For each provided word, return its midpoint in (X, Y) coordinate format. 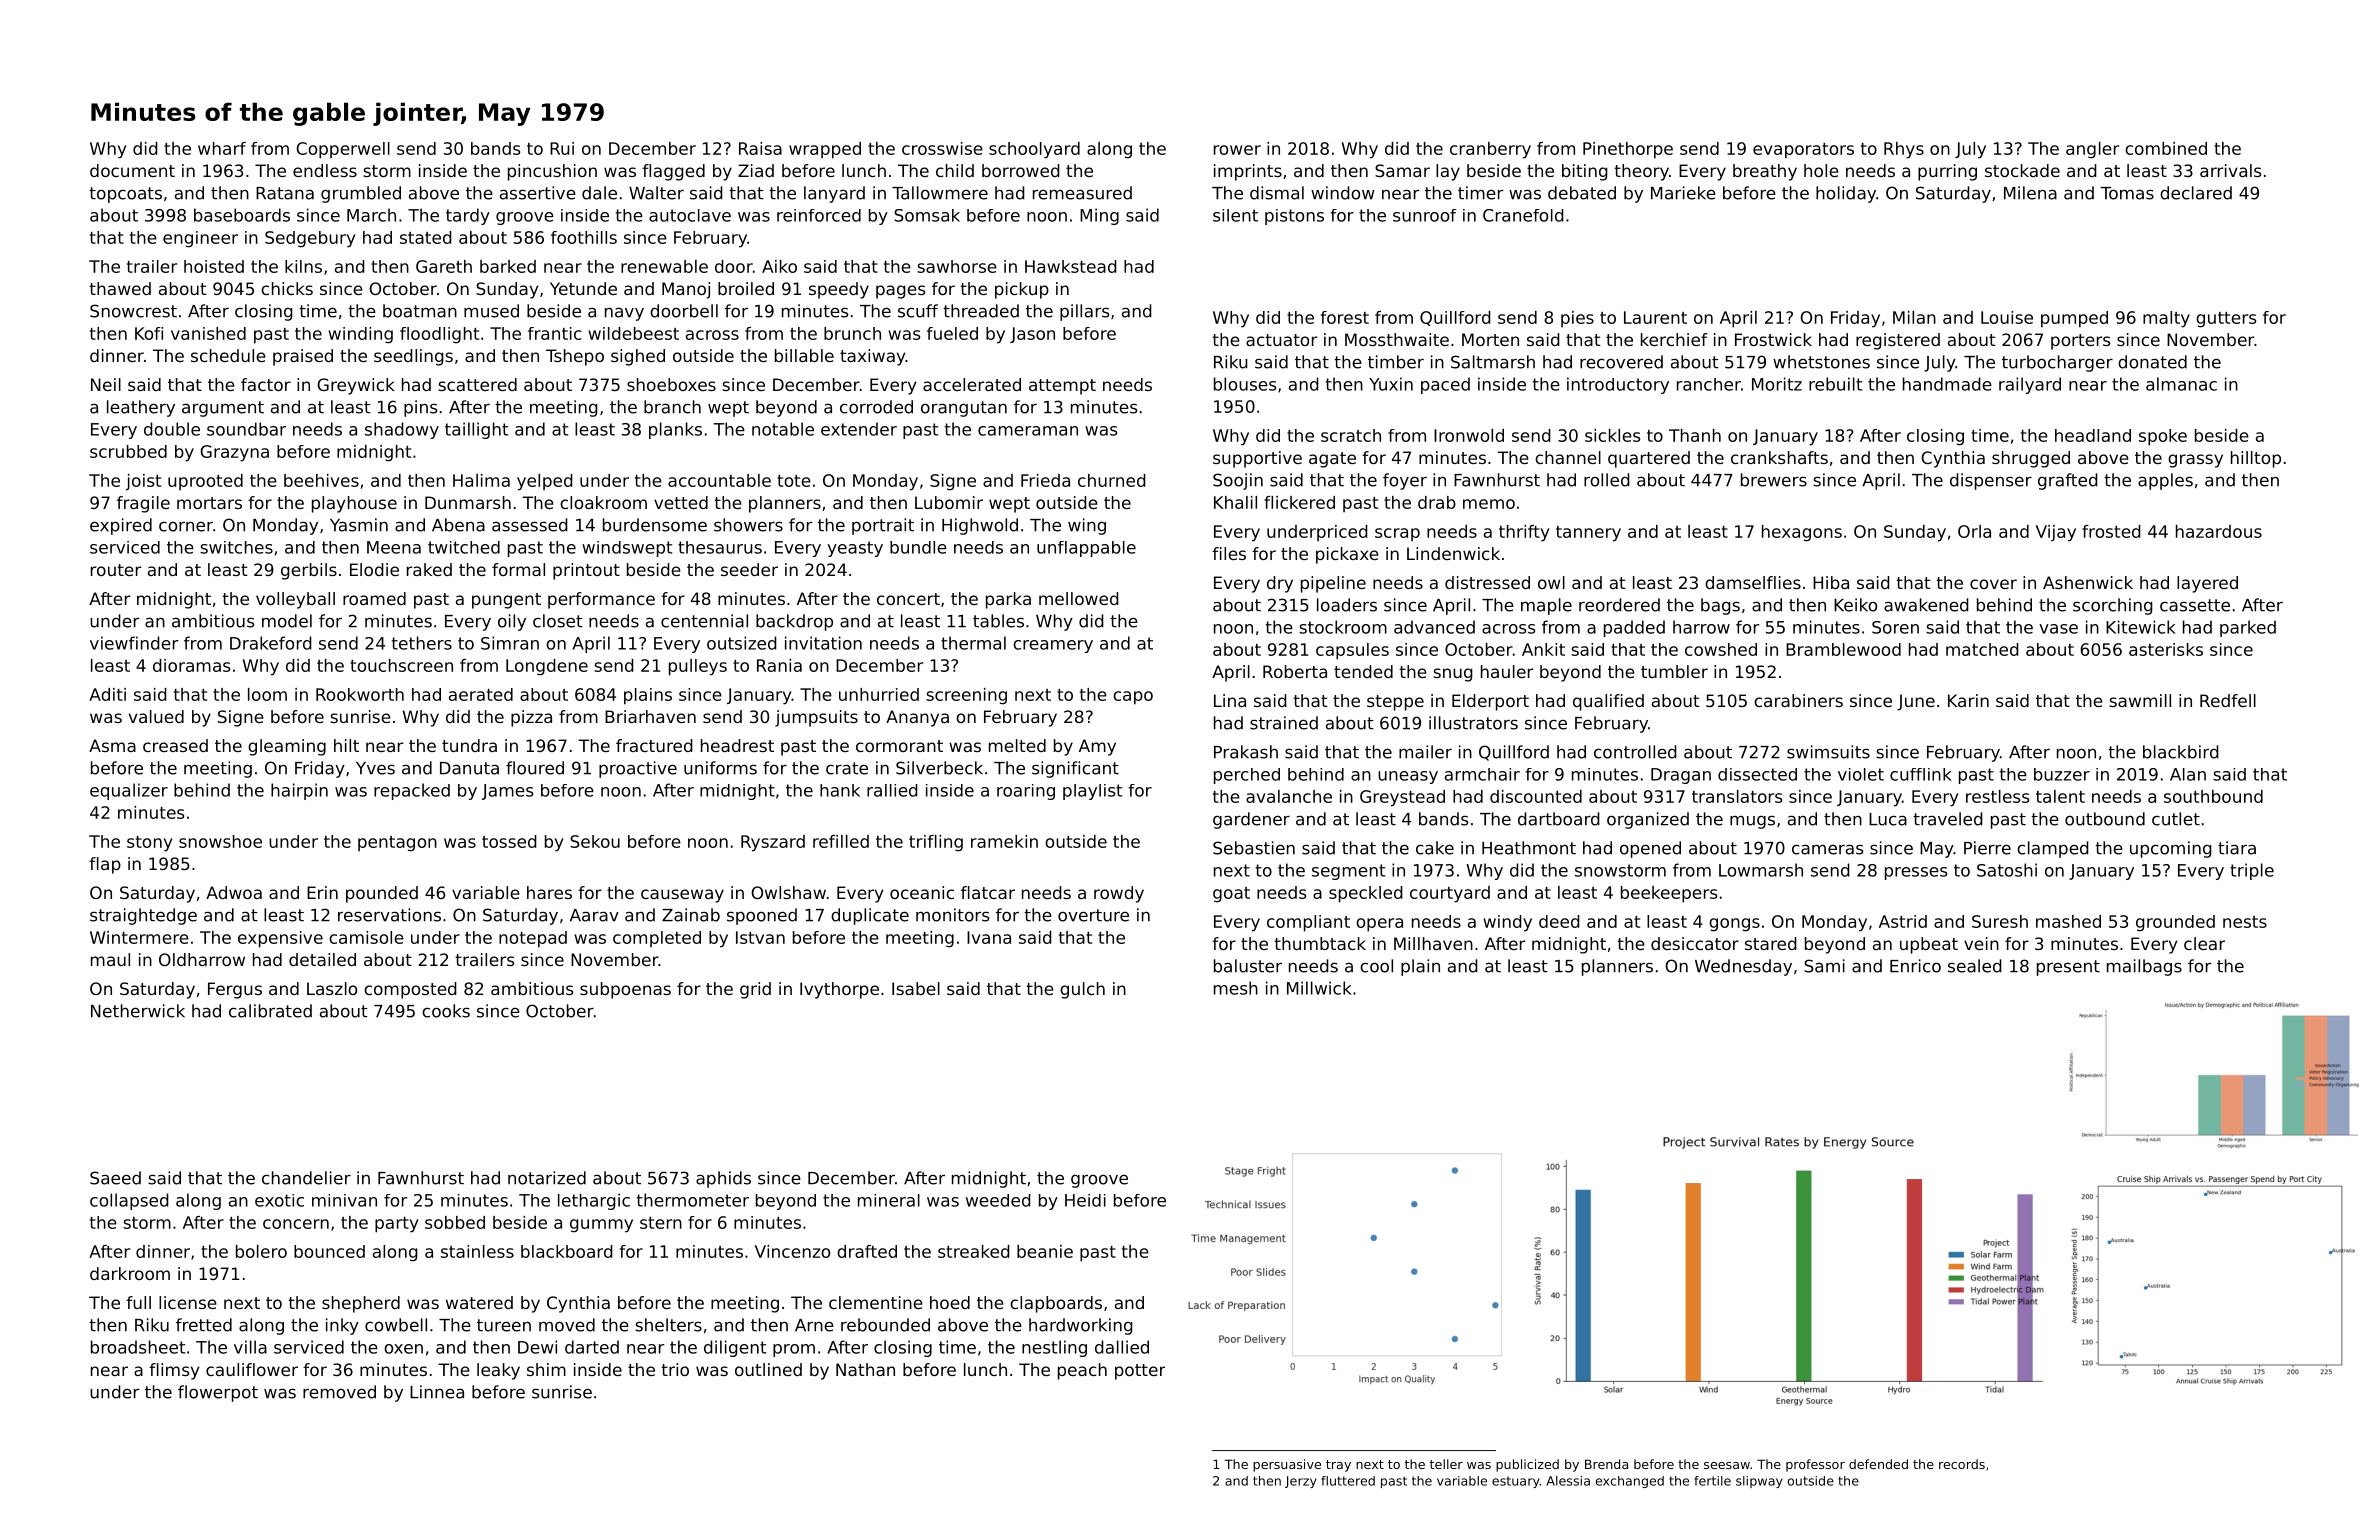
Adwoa (234, 892)
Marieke (1683, 193)
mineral (889, 1200)
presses (1916, 873)
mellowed (1079, 598)
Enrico (1915, 966)
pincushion (552, 172)
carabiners (1798, 700)
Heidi (1085, 1200)
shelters (668, 1325)
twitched (464, 547)
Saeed (115, 1178)
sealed (1975, 966)
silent (1235, 215)
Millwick (1319, 988)
